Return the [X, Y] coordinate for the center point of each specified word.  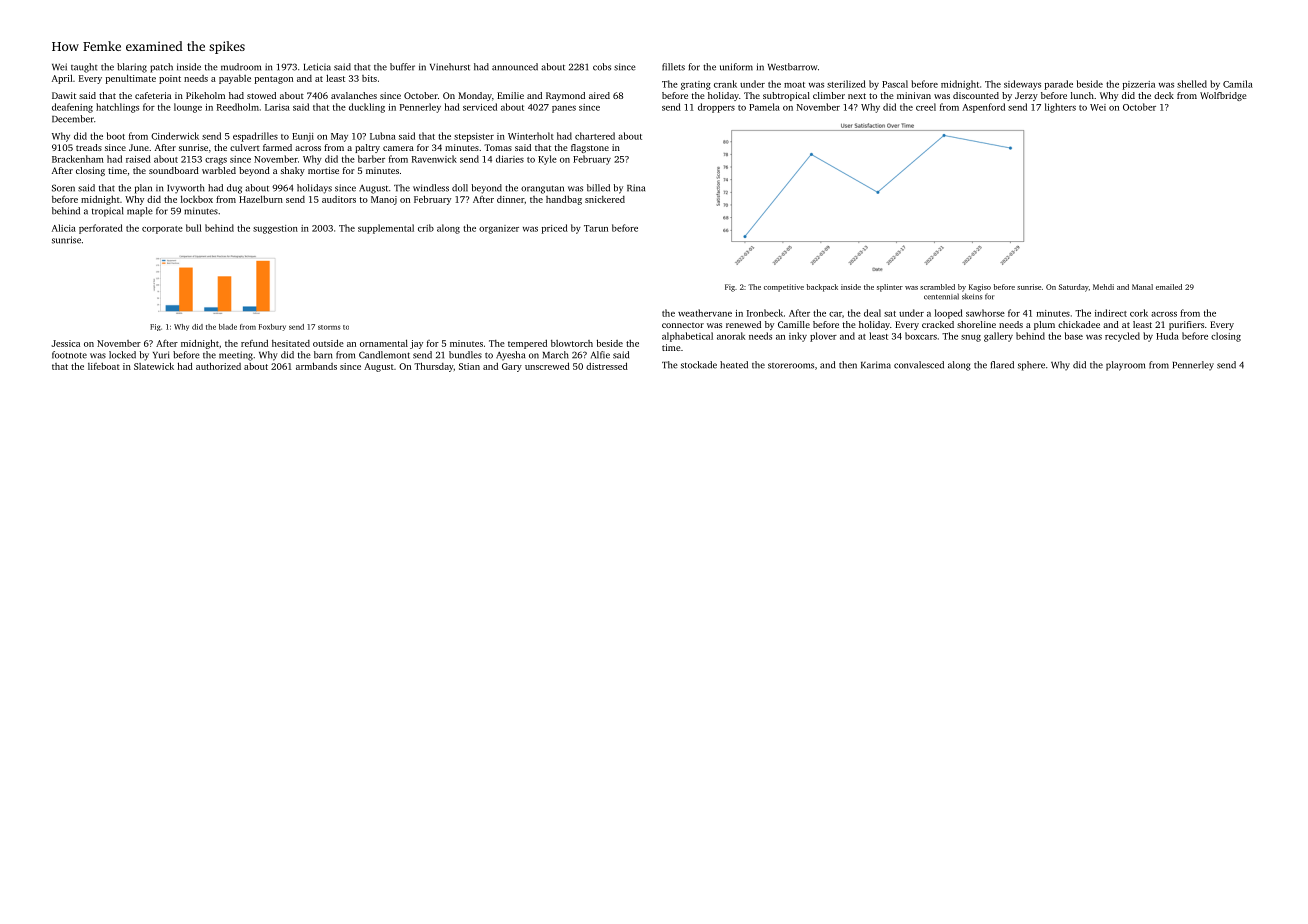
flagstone [590, 148]
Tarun [596, 228]
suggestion [275, 229]
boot [116, 136]
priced [555, 229]
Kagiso [980, 288]
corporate [162, 230]
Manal [1142, 287]
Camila [1238, 84]
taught [84, 68]
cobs [602, 67]
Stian [469, 366]
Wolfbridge [1223, 96]
